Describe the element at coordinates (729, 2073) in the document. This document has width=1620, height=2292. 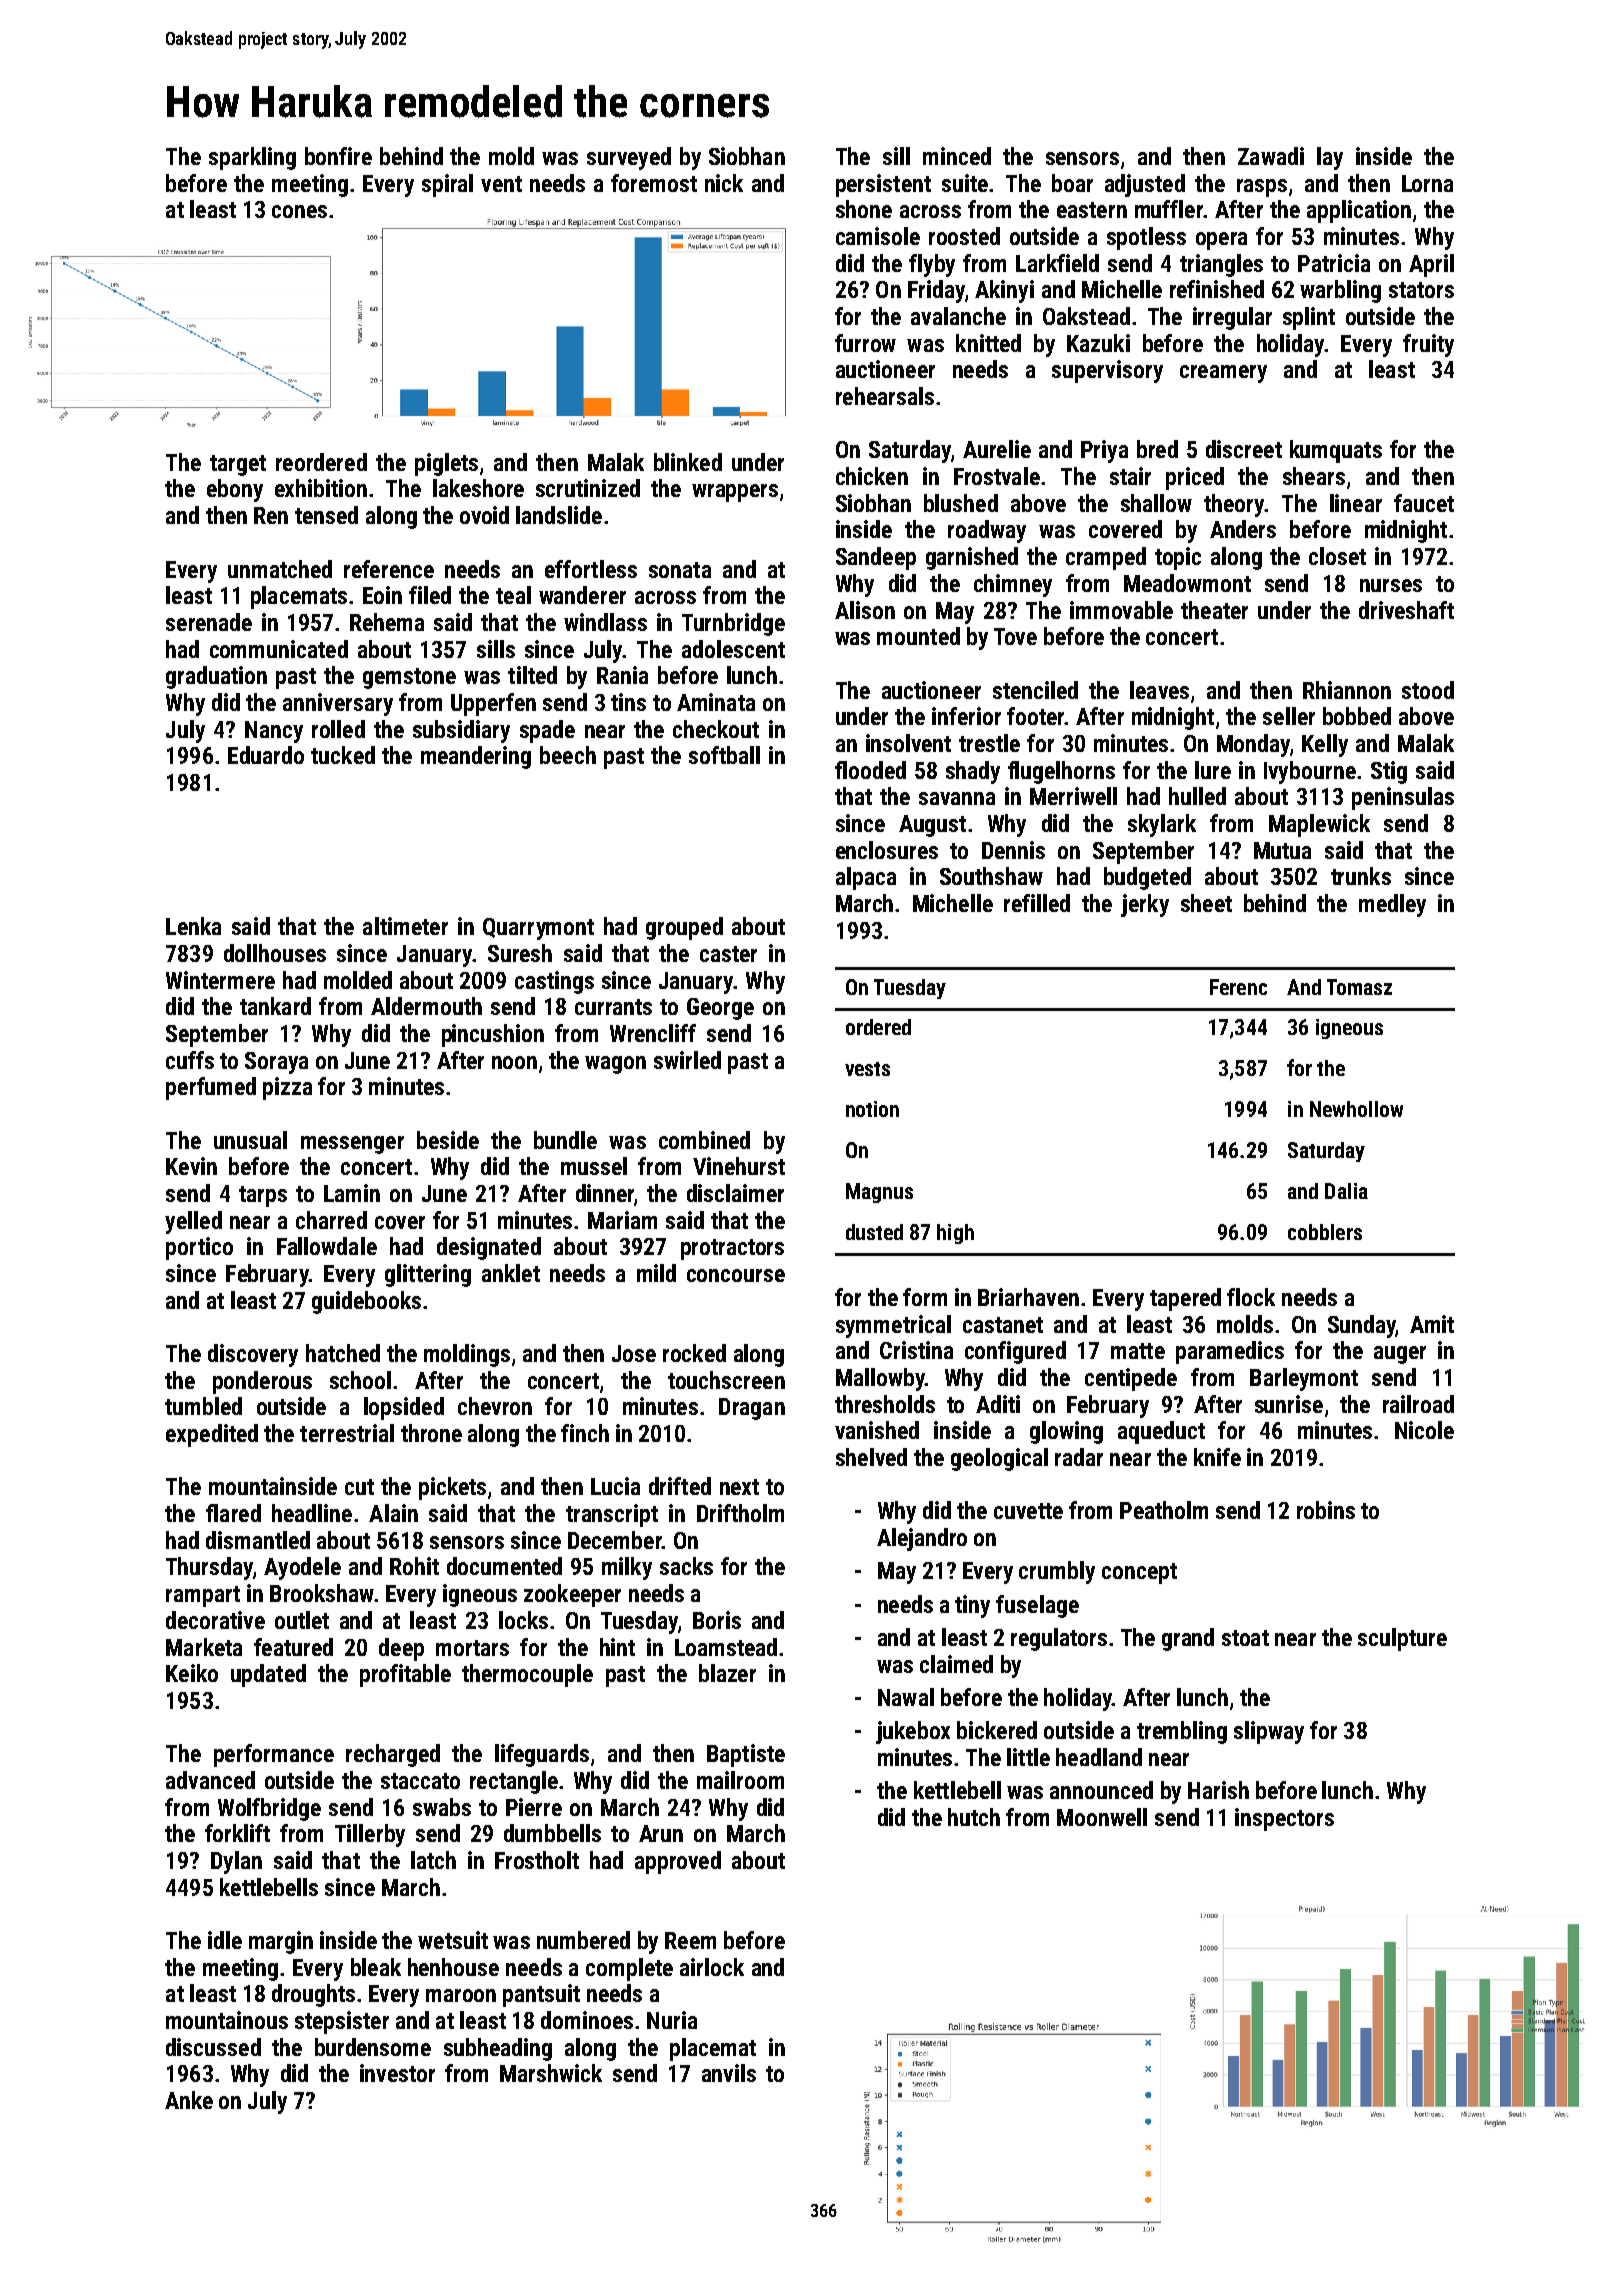
I see `anvils` at that location.
